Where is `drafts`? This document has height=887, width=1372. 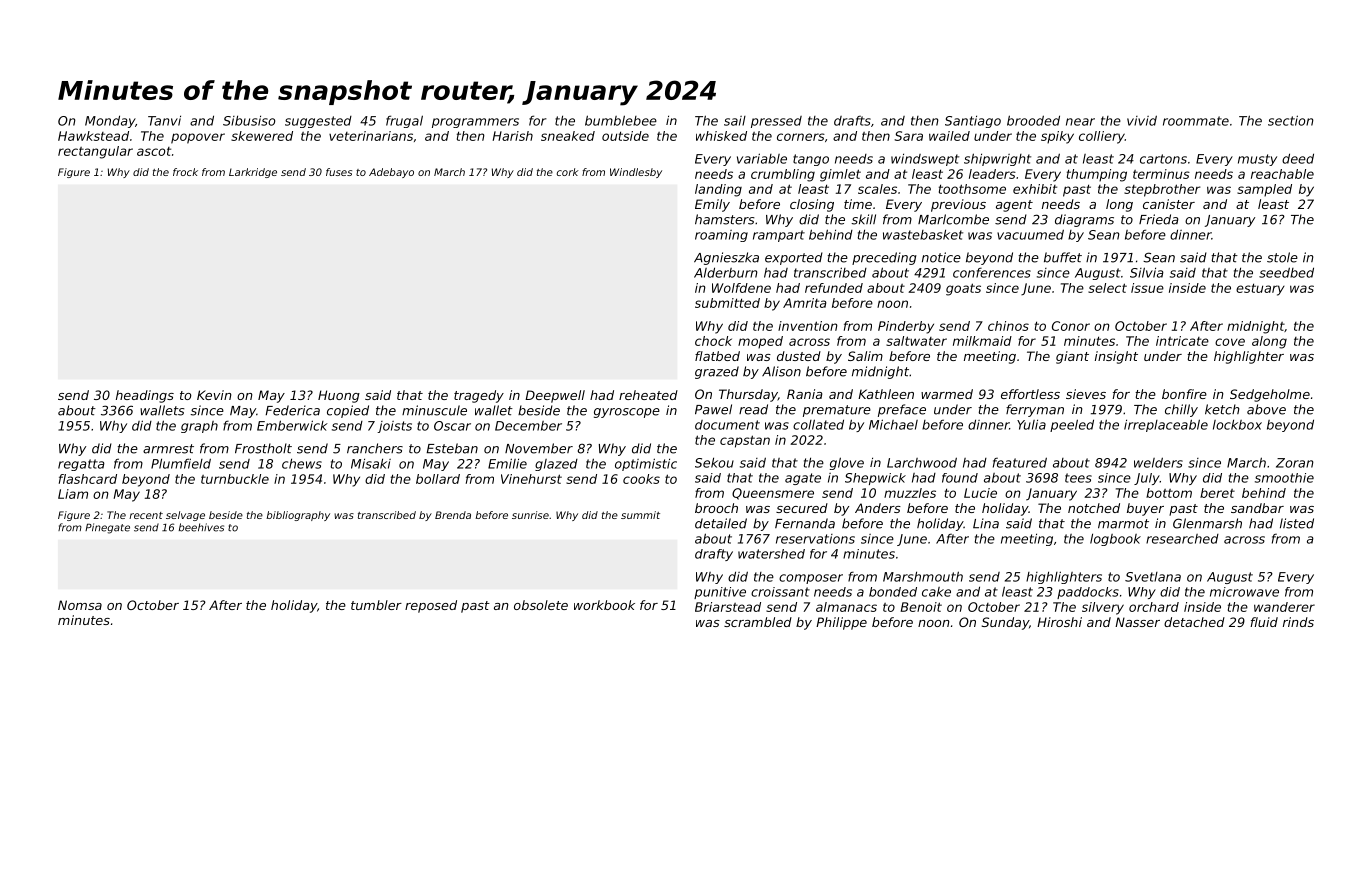
drafts is located at coordinates (852, 121).
